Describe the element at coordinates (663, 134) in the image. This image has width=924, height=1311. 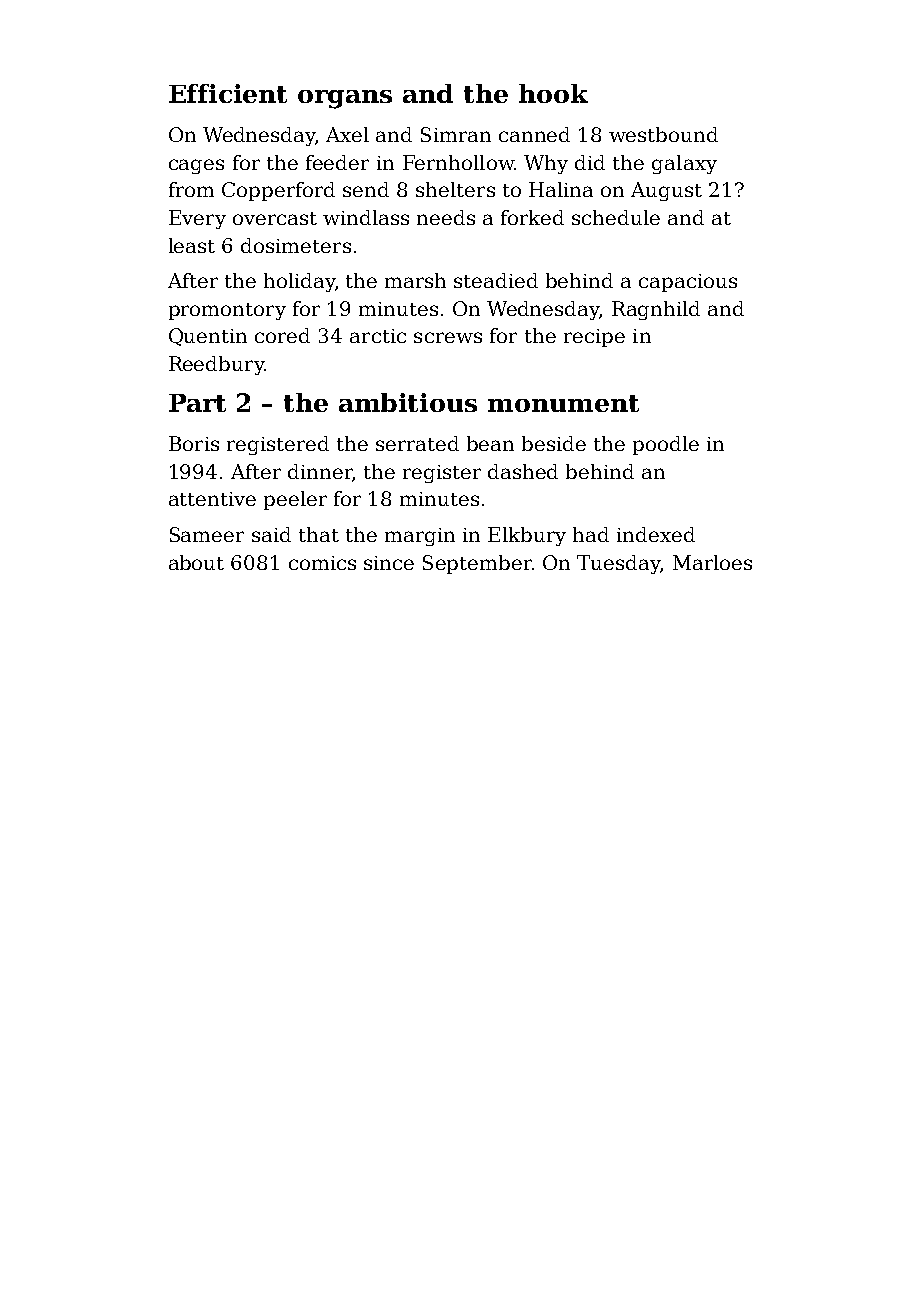
I see `westbound` at that location.
